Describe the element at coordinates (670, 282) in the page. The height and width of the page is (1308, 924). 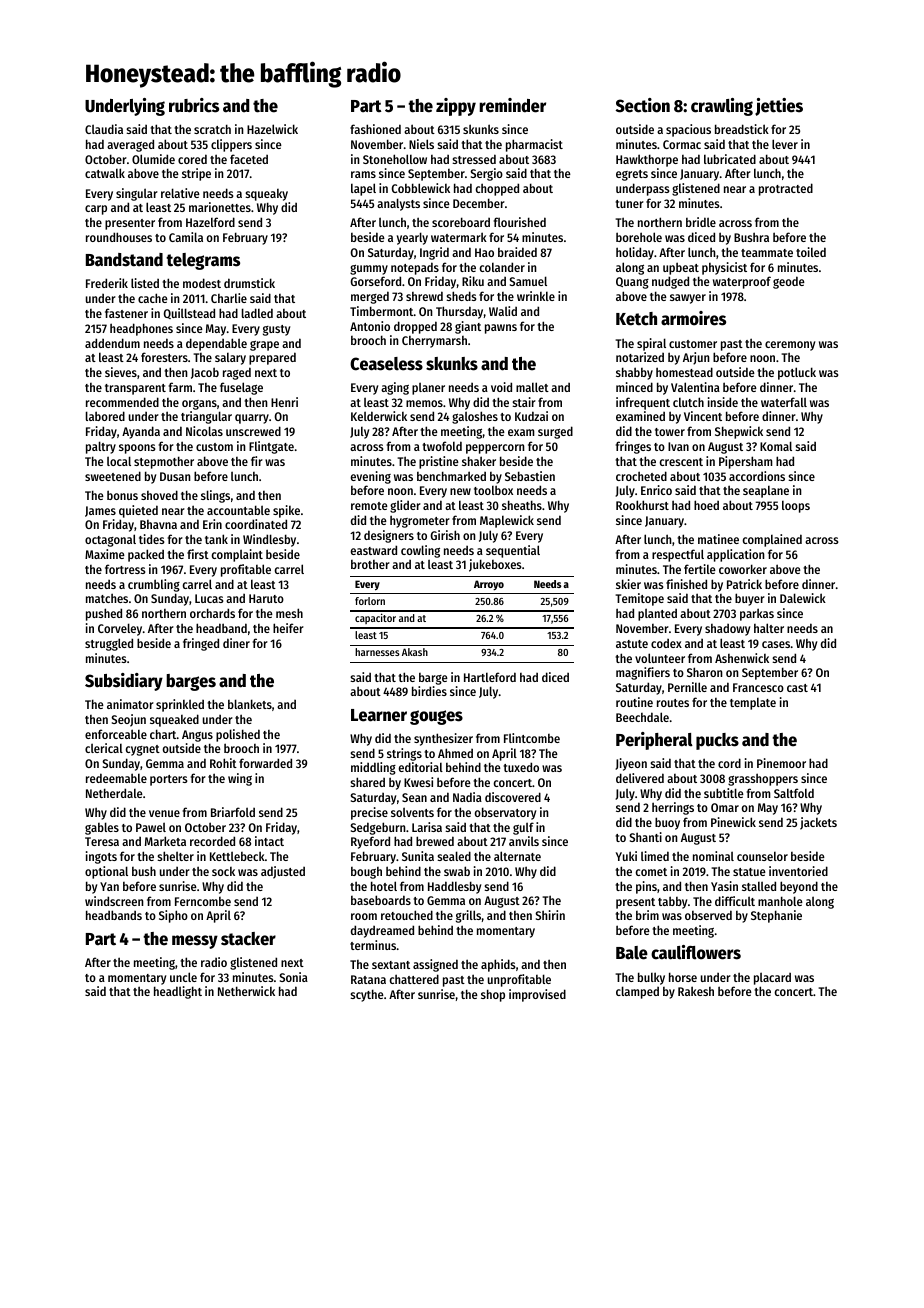
I see `nudged` at that location.
